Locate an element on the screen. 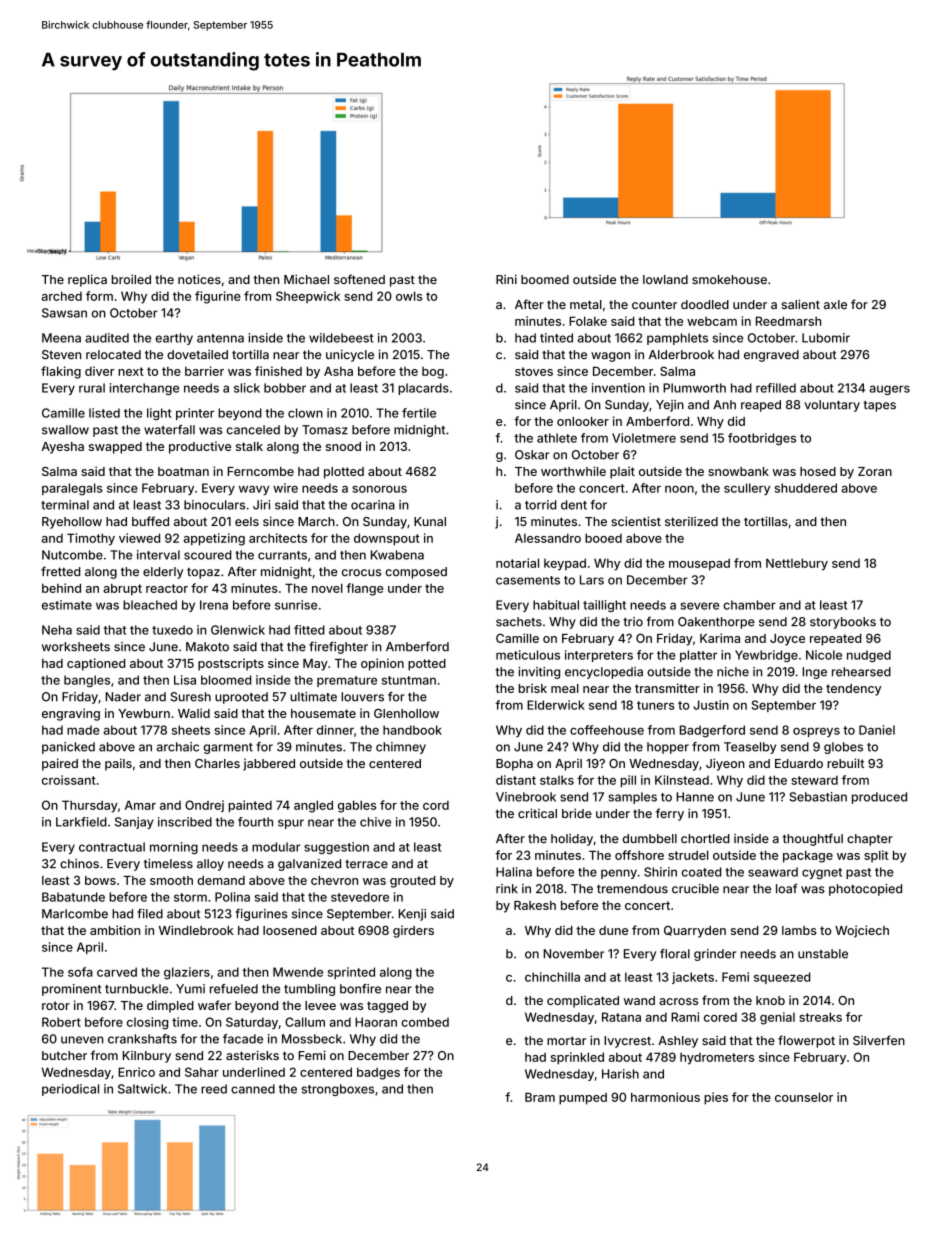 The image size is (952, 1233). carved is located at coordinates (117, 972).
